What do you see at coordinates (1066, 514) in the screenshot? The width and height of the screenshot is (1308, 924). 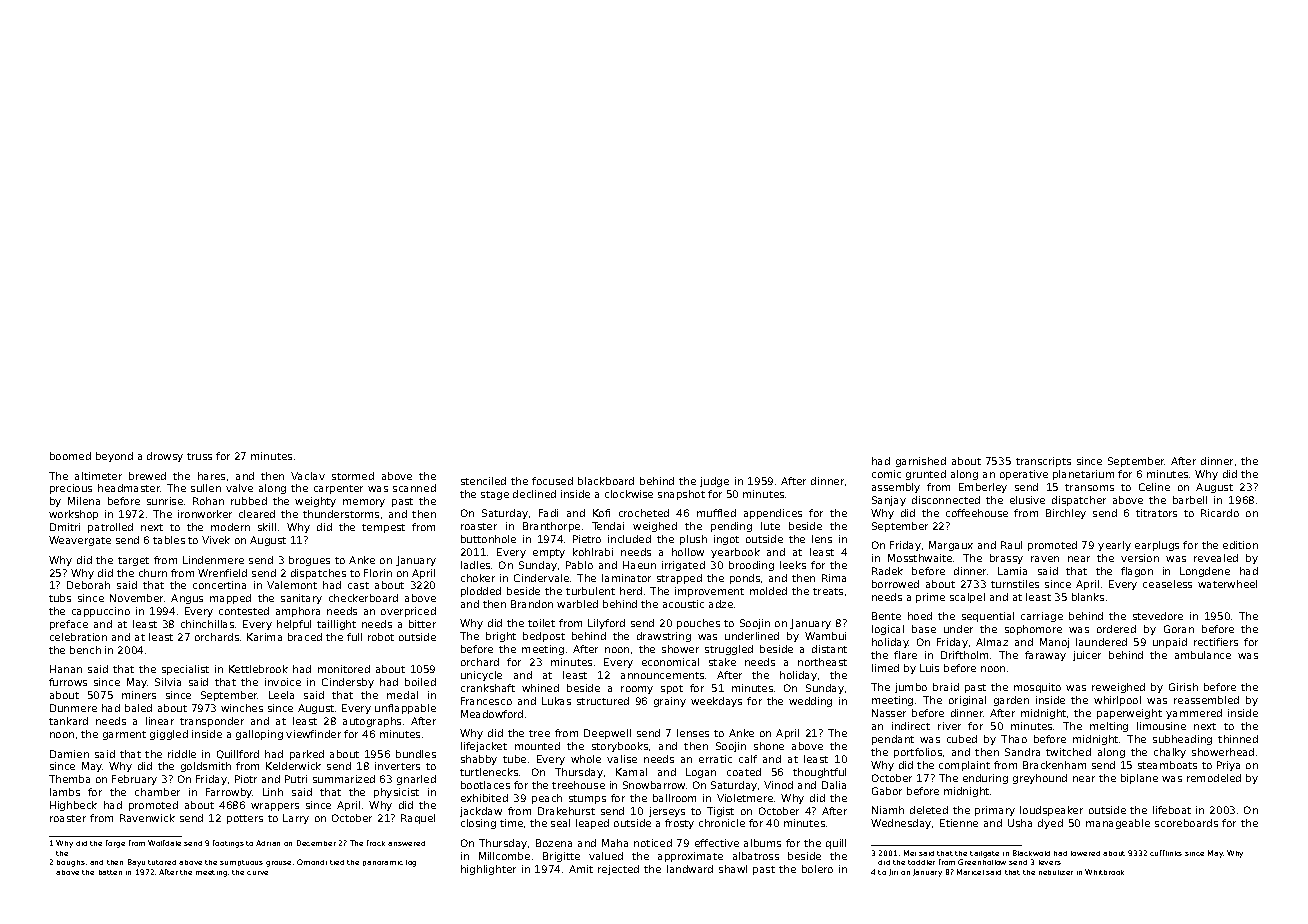 I see `Birchley` at bounding box center [1066, 514].
